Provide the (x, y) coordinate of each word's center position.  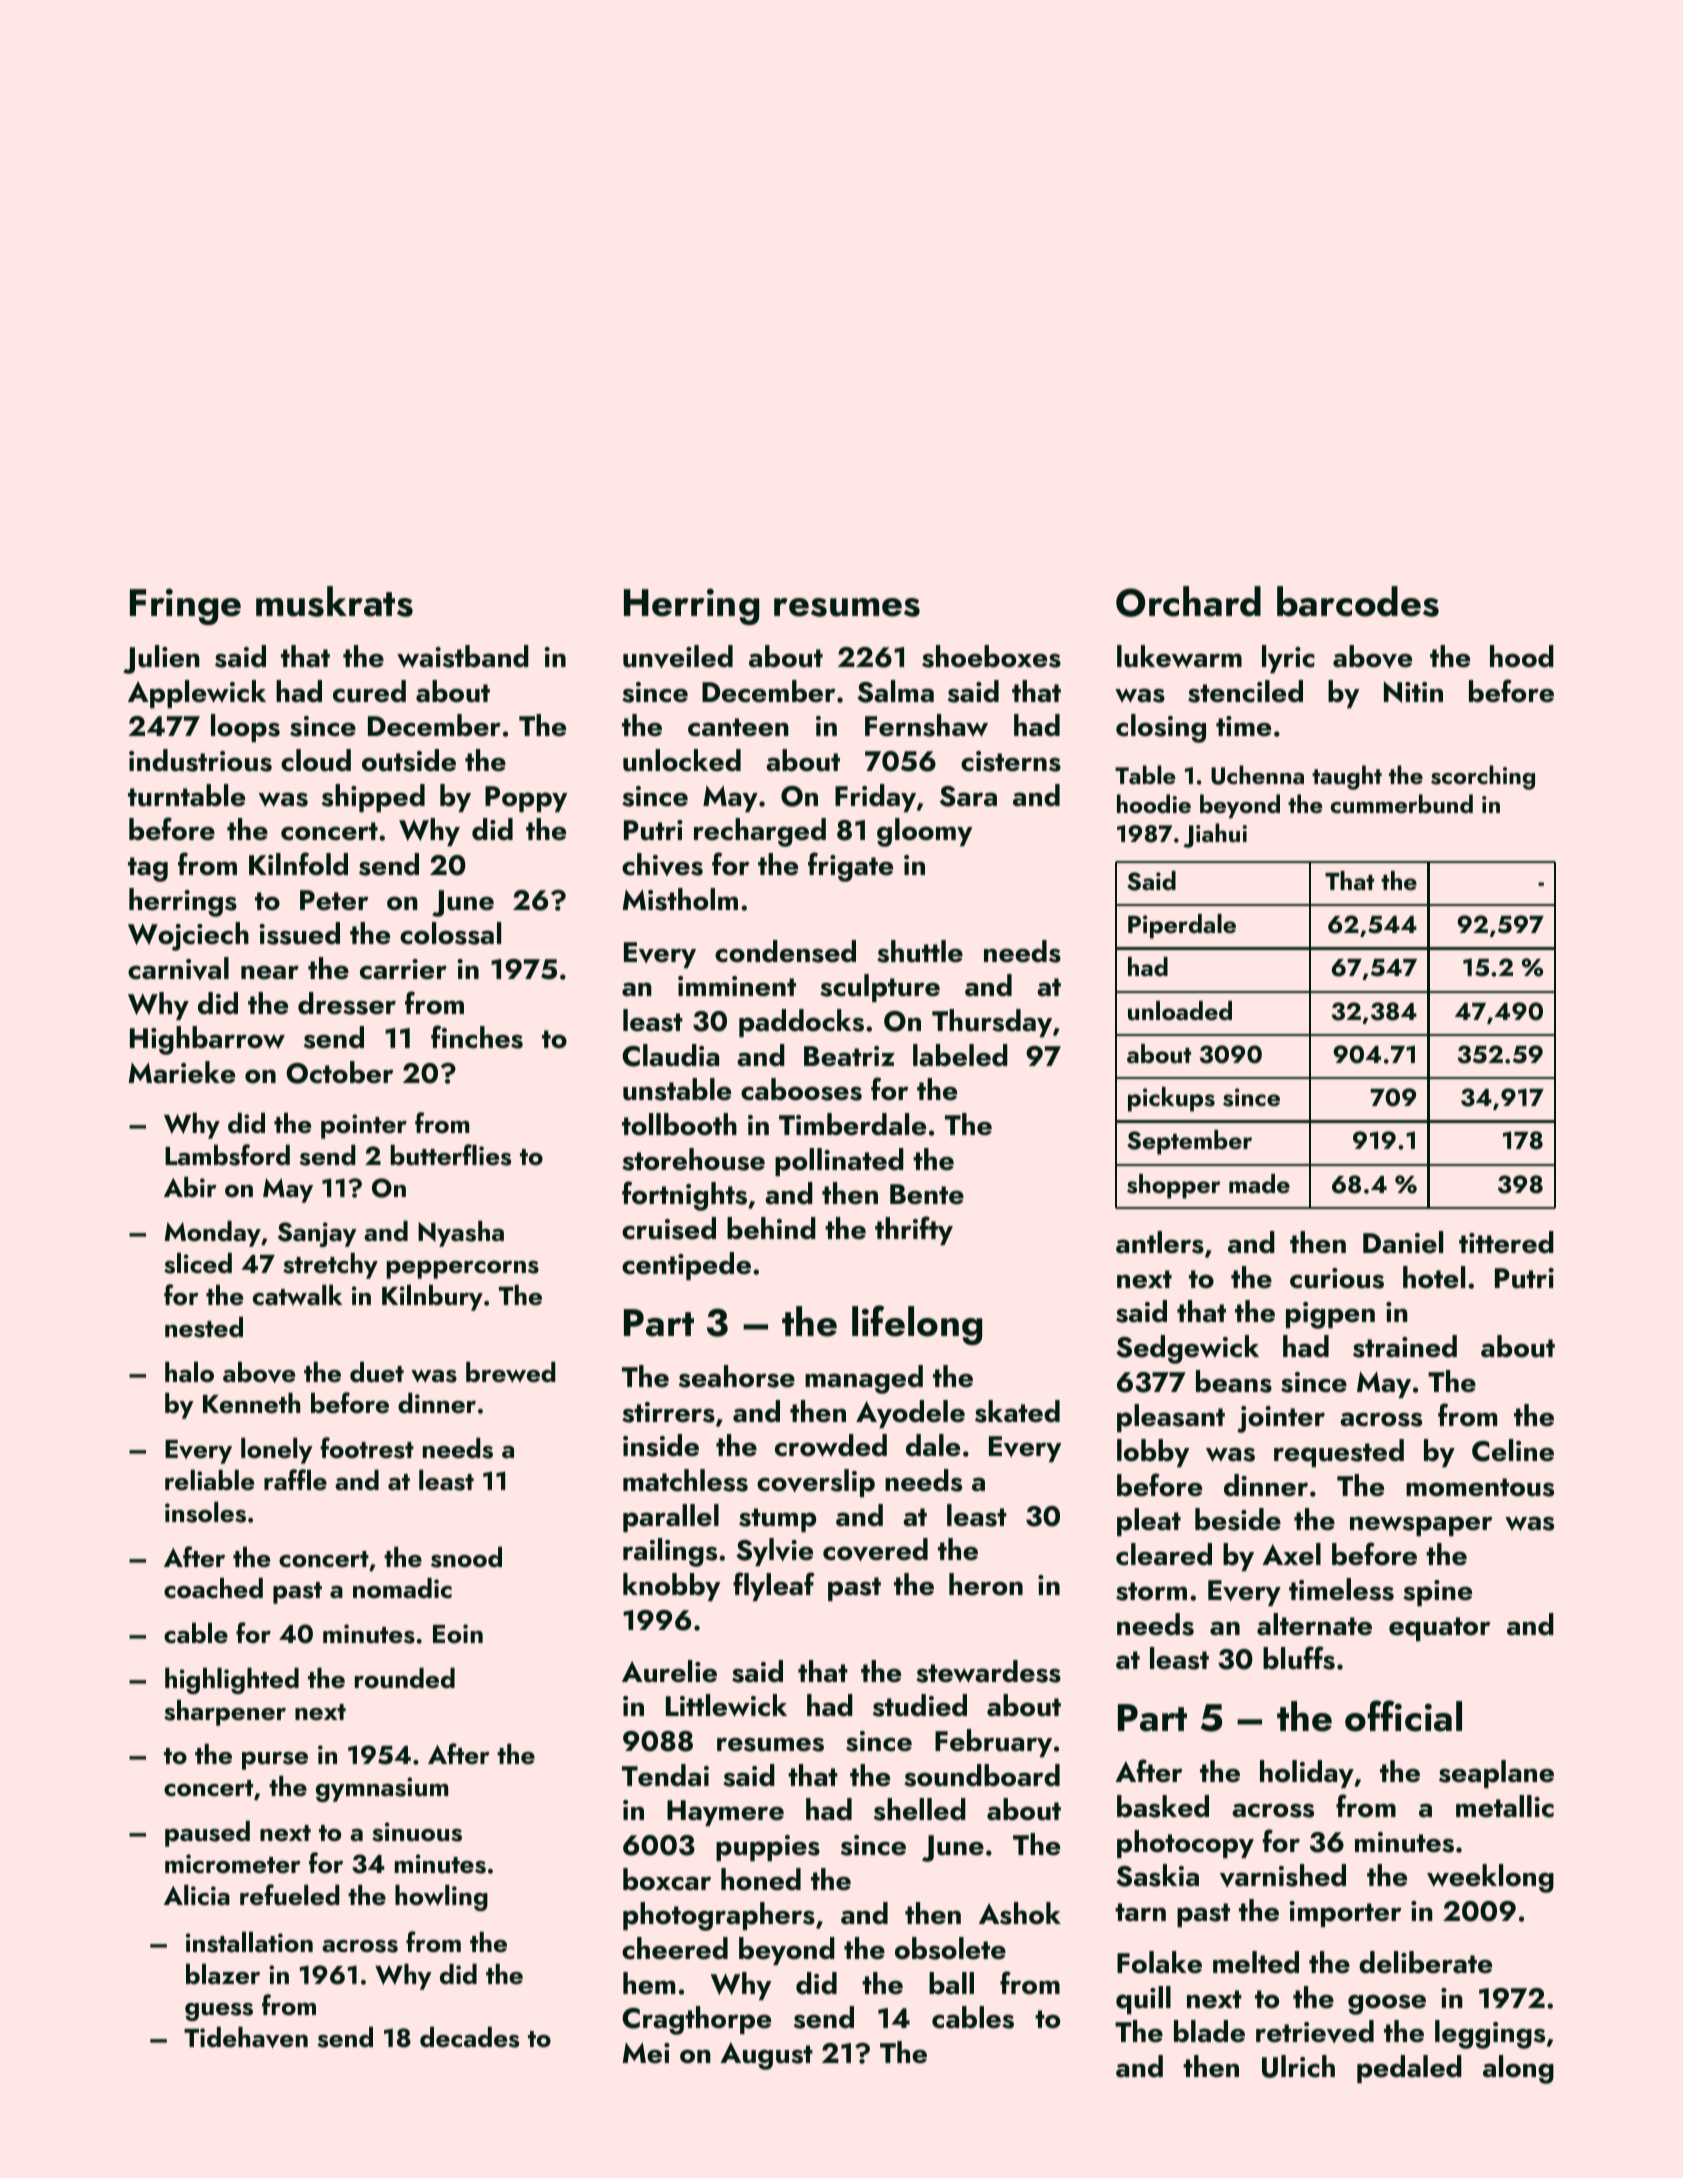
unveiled (678, 656)
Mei (646, 2053)
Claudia (670, 1055)
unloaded (1180, 1011)
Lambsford (227, 1155)
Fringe (185, 606)
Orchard (1188, 601)
